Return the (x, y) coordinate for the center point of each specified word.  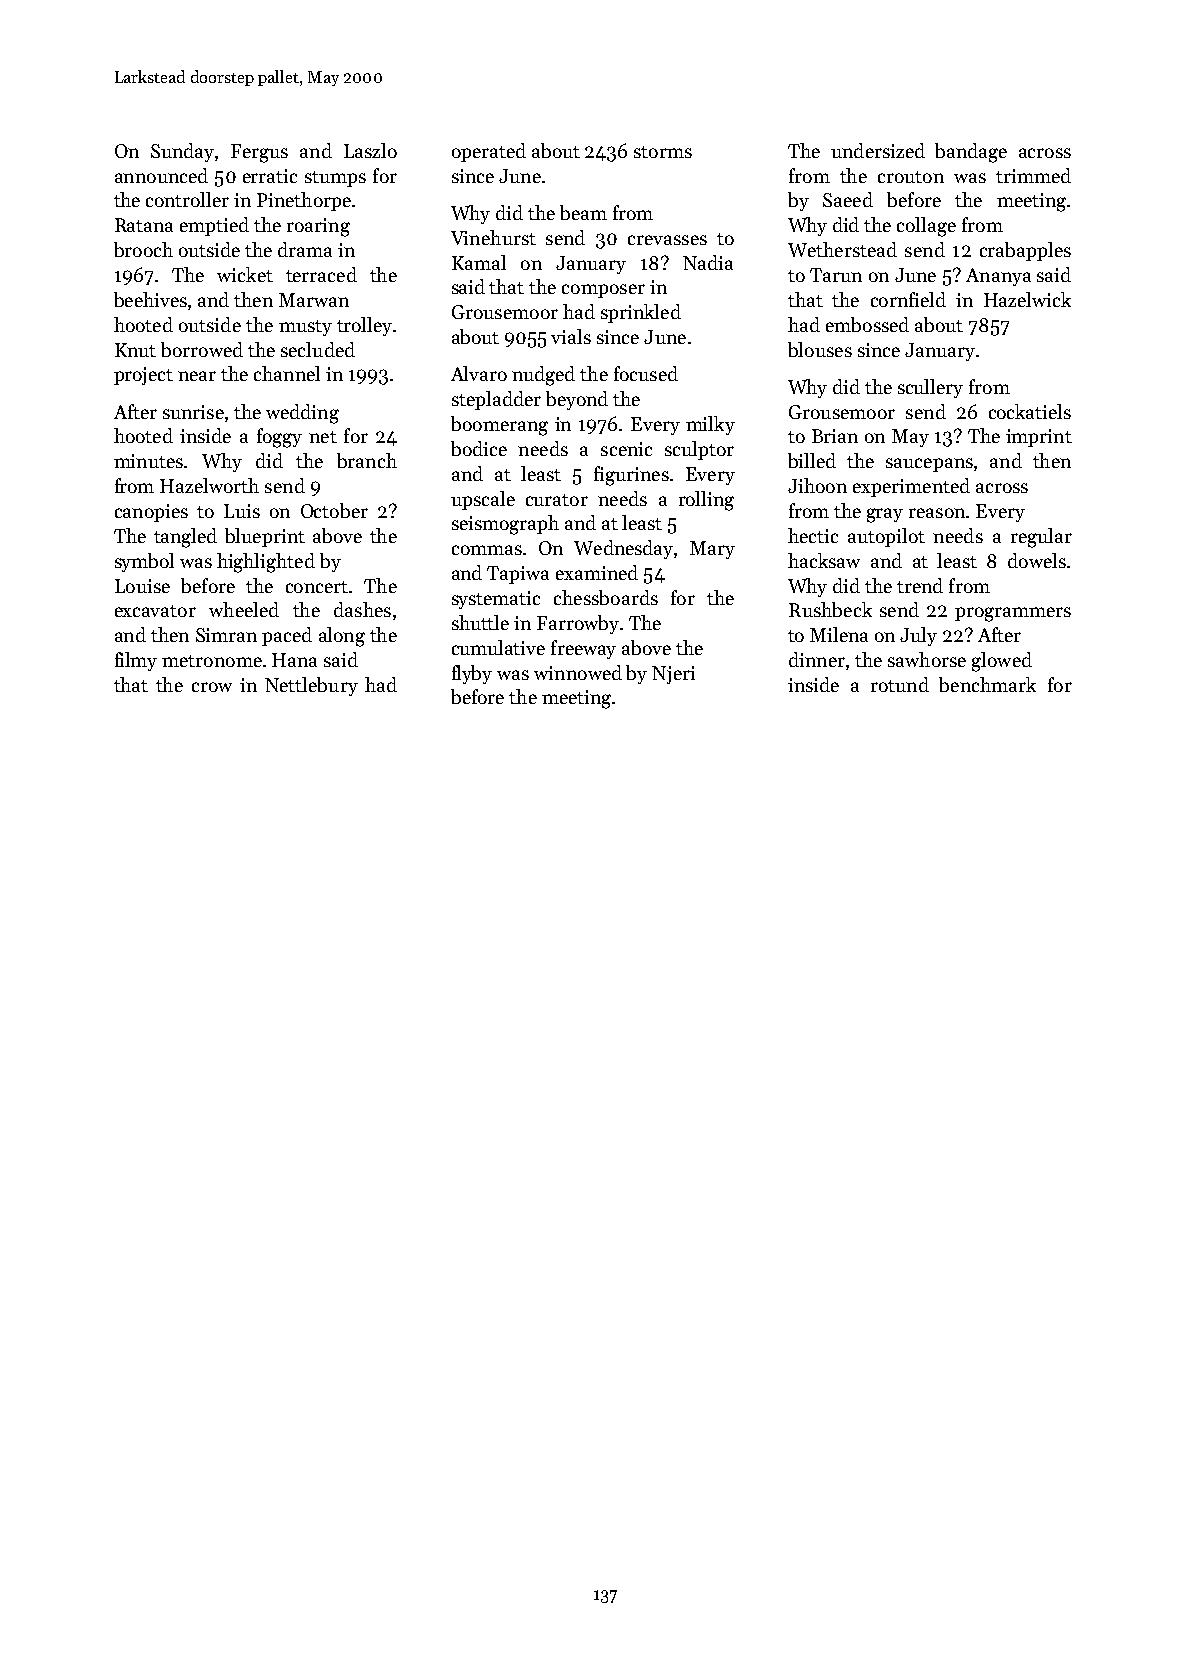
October (334, 510)
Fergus (259, 153)
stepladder (496, 400)
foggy (279, 438)
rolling (706, 501)
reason (937, 513)
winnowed (578, 672)
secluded (318, 349)
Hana (294, 660)
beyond (577, 400)
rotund (900, 684)
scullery (930, 388)
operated (489, 152)
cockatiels (1030, 411)
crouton (911, 177)
